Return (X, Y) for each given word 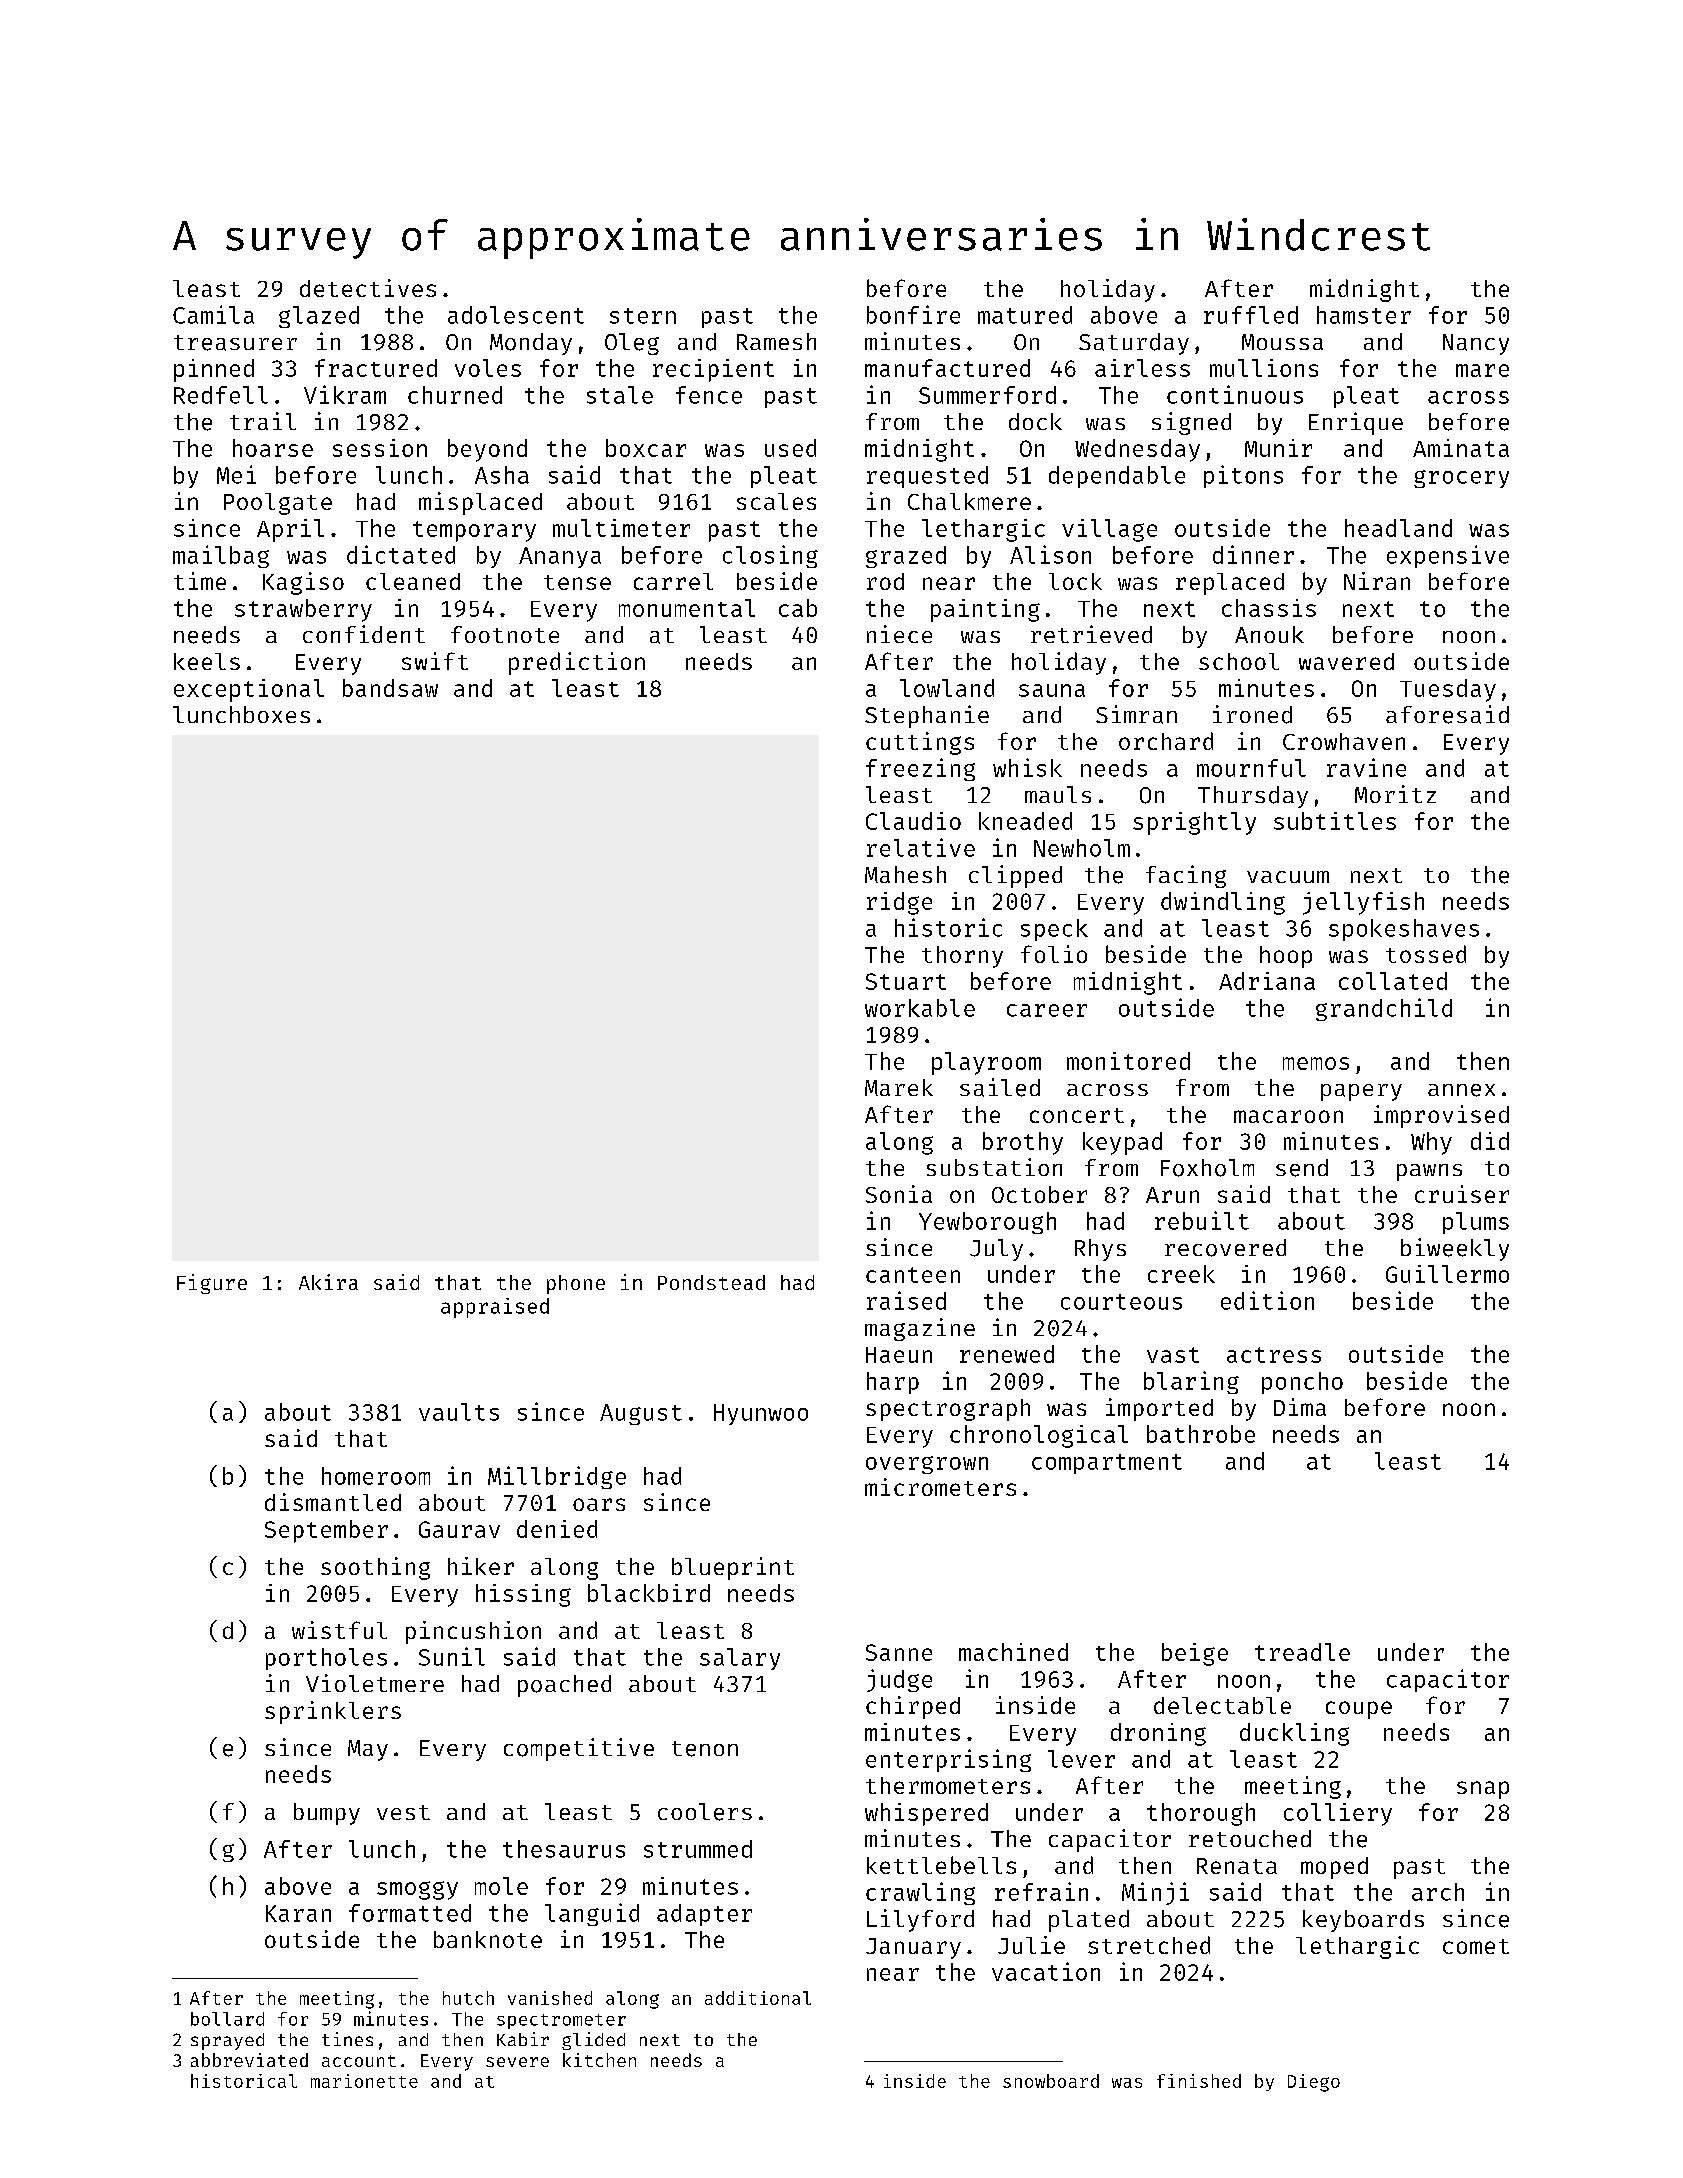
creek (1181, 1274)
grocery (1461, 479)
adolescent (516, 315)
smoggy (417, 1890)
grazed (906, 557)
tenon (705, 1749)
